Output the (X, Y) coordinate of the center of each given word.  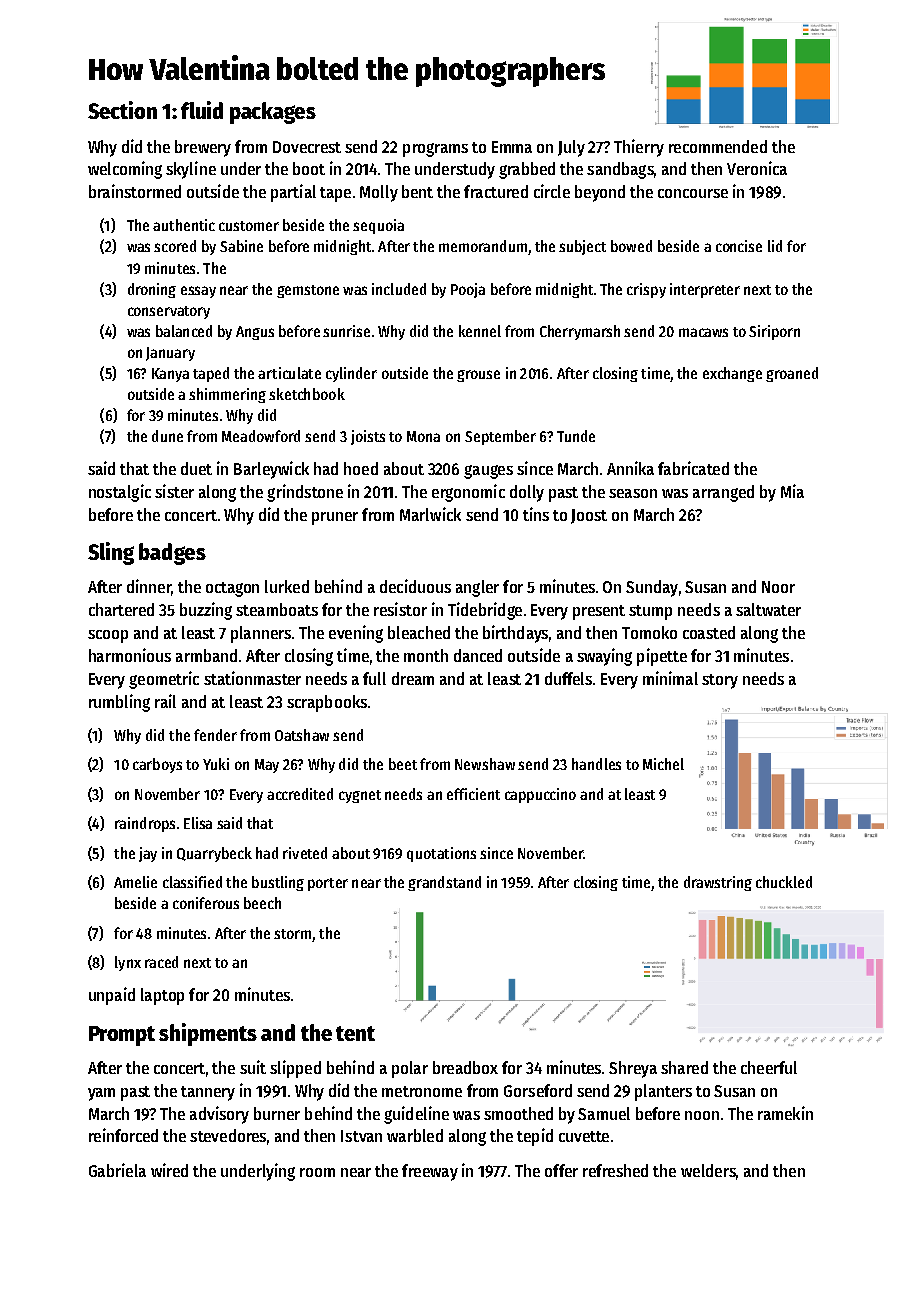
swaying (604, 657)
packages (273, 113)
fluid (202, 110)
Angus (255, 333)
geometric (164, 680)
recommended (718, 146)
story (720, 681)
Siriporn (774, 332)
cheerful (769, 1067)
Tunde (576, 436)
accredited (300, 794)
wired (169, 1170)
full (374, 678)
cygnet (360, 796)
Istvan (361, 1136)
